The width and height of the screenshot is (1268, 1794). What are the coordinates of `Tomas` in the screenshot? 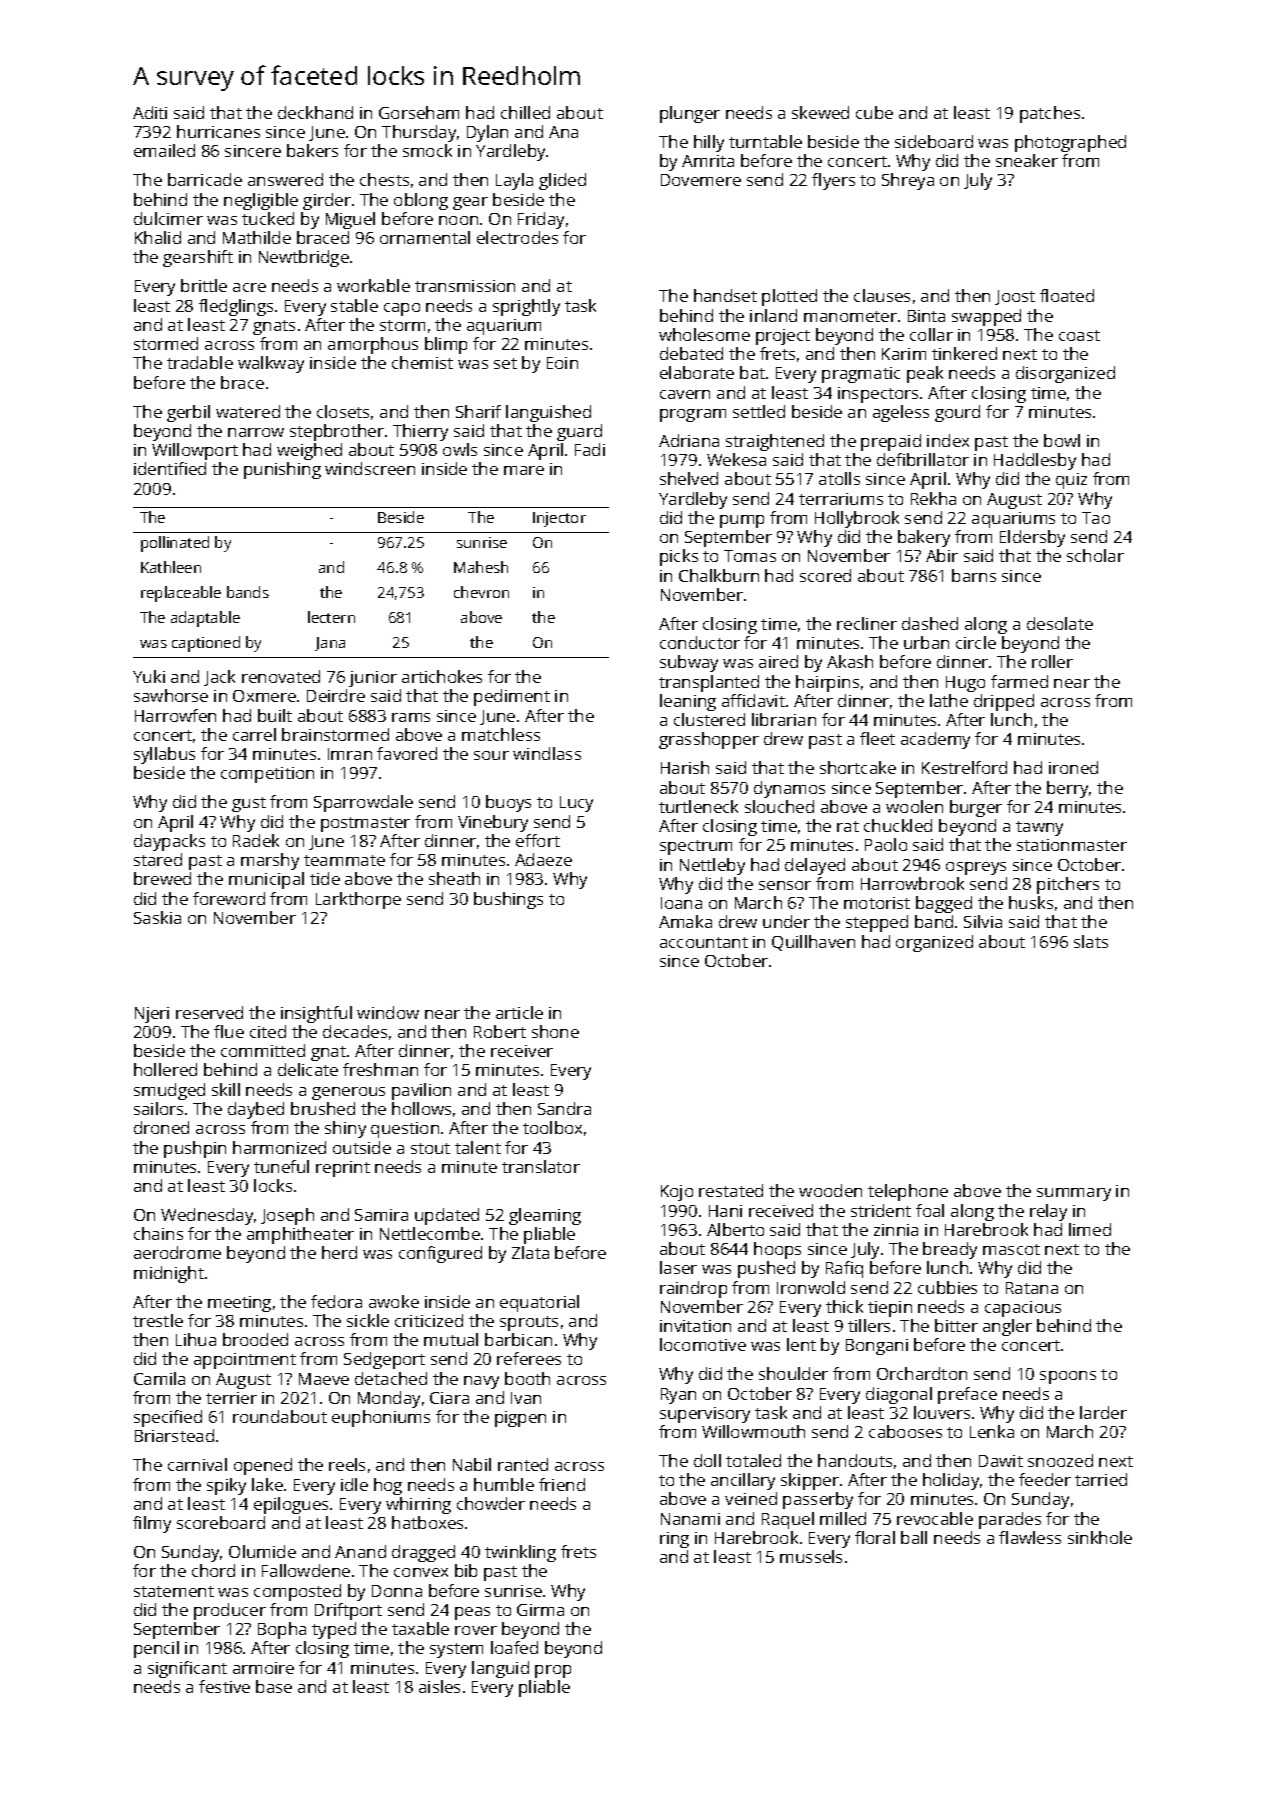 It's located at (750, 556).
